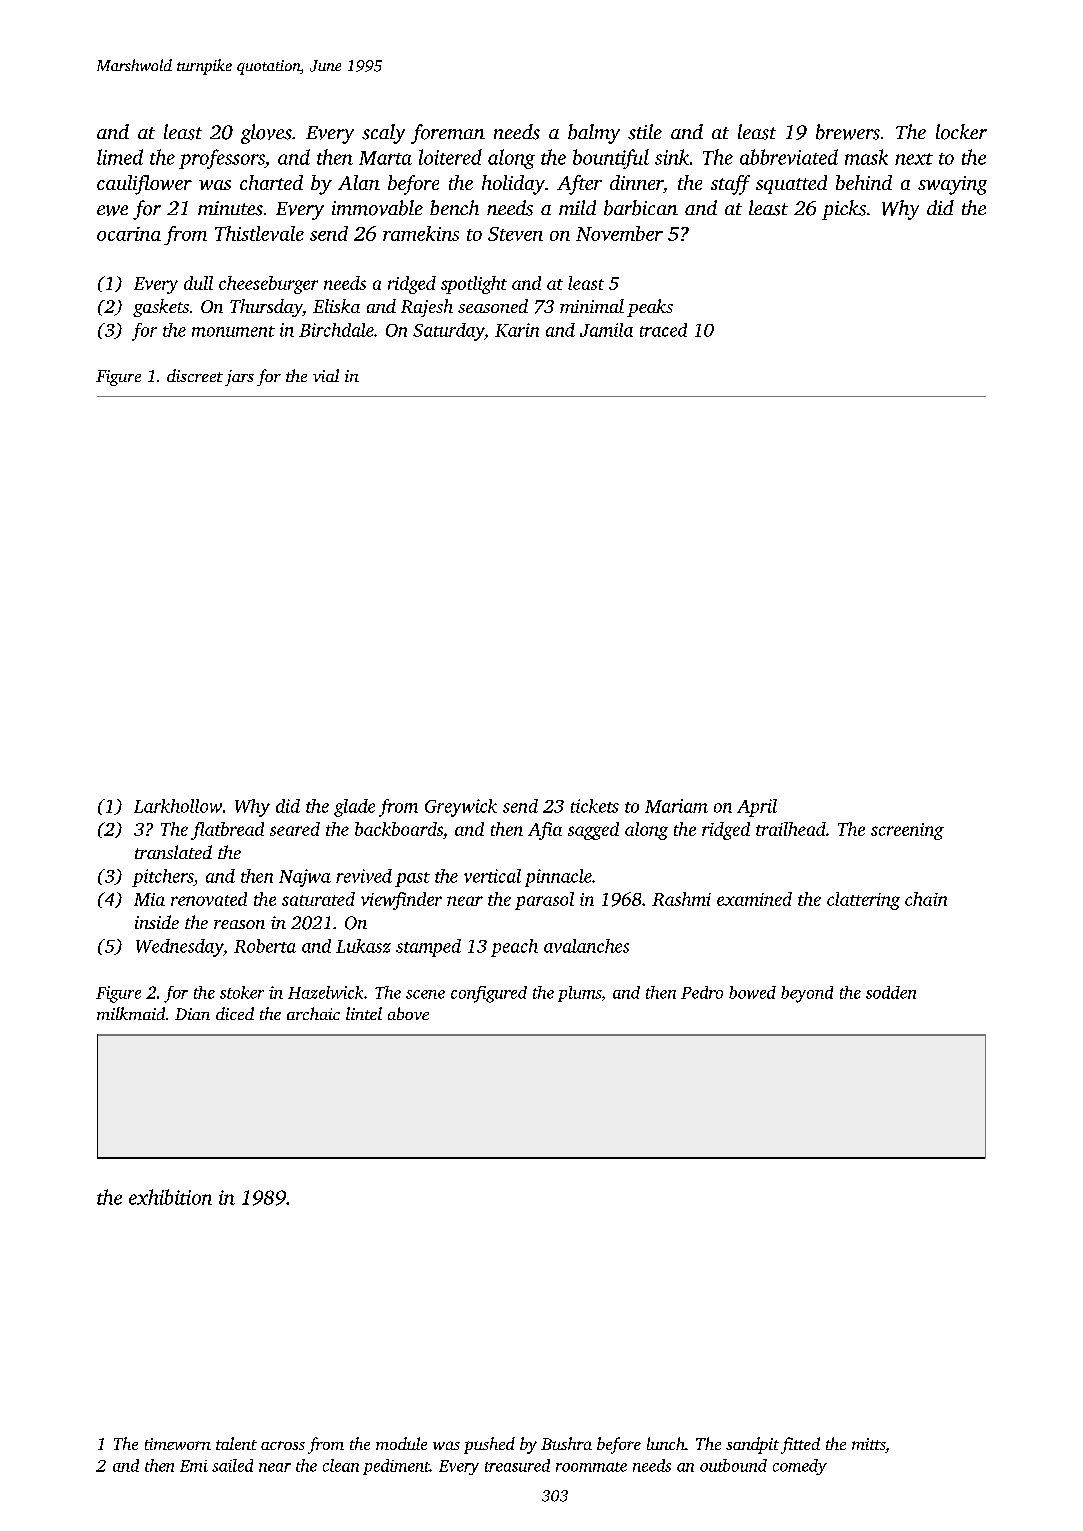 The height and width of the screenshot is (1531, 1083). What do you see at coordinates (595, 806) in the screenshot?
I see `tickets` at bounding box center [595, 806].
